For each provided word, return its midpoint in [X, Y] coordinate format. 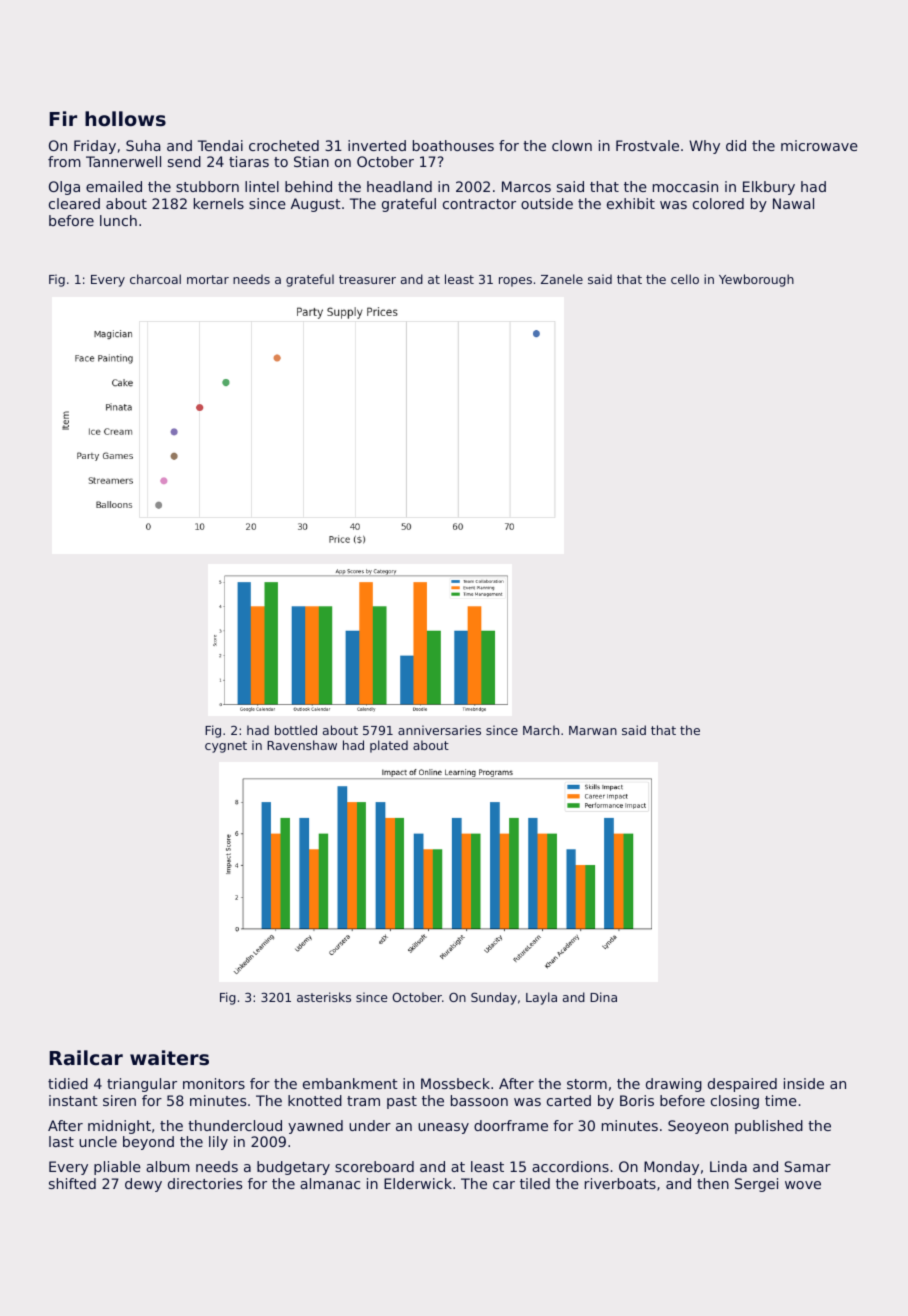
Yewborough [756, 280]
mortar [208, 279]
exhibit [631, 203]
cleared [74, 203]
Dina [603, 997]
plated [389, 746]
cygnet [226, 747]
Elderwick [418, 1183]
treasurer [367, 279]
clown [572, 145]
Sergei [756, 1185]
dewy [143, 1185]
